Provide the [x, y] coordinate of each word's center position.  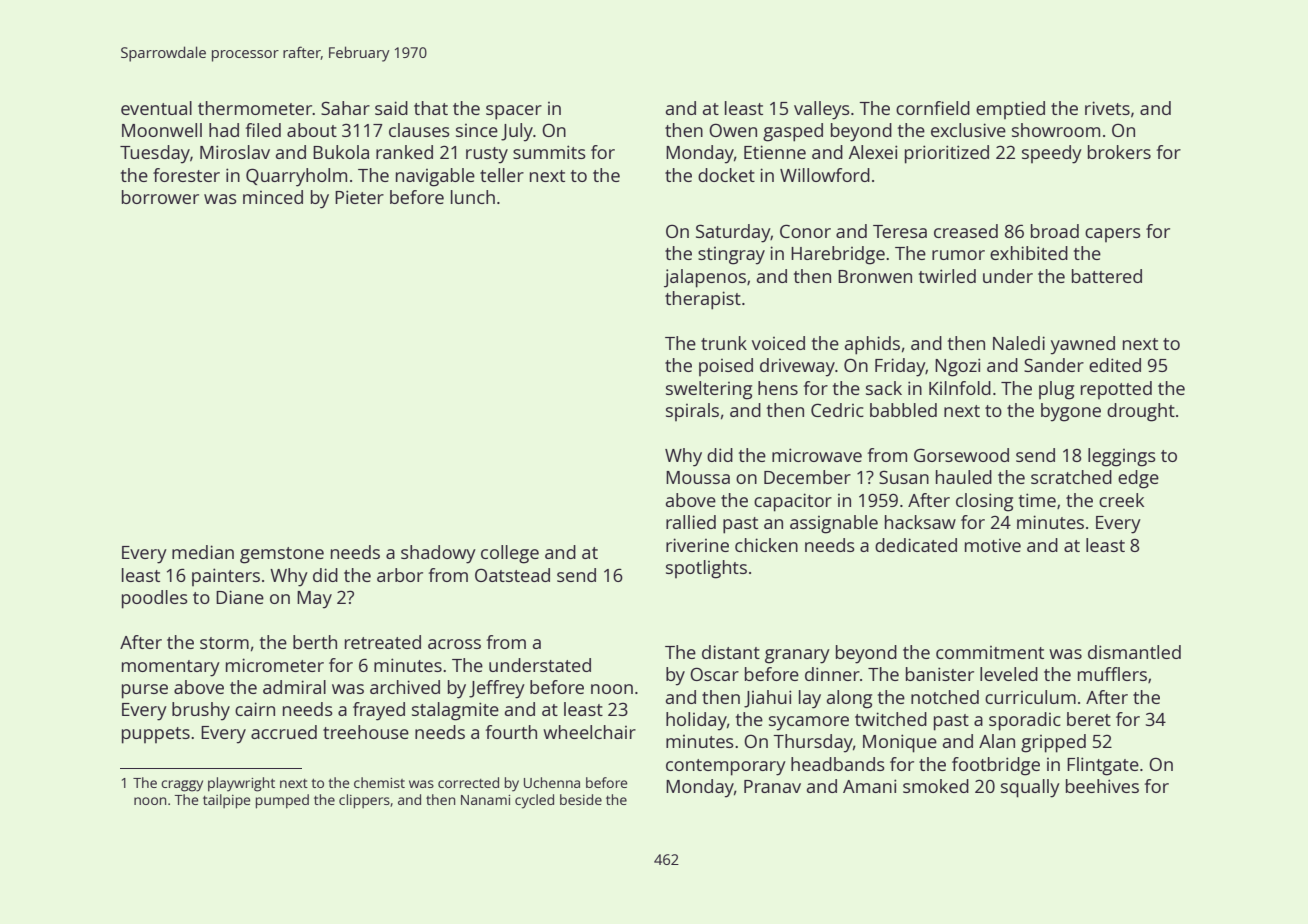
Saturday [733, 233]
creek [1121, 500]
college [510, 554]
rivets [1107, 108]
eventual [156, 108]
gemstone [282, 555]
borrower [160, 197]
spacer [514, 112]
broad [1055, 231]
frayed [379, 711]
